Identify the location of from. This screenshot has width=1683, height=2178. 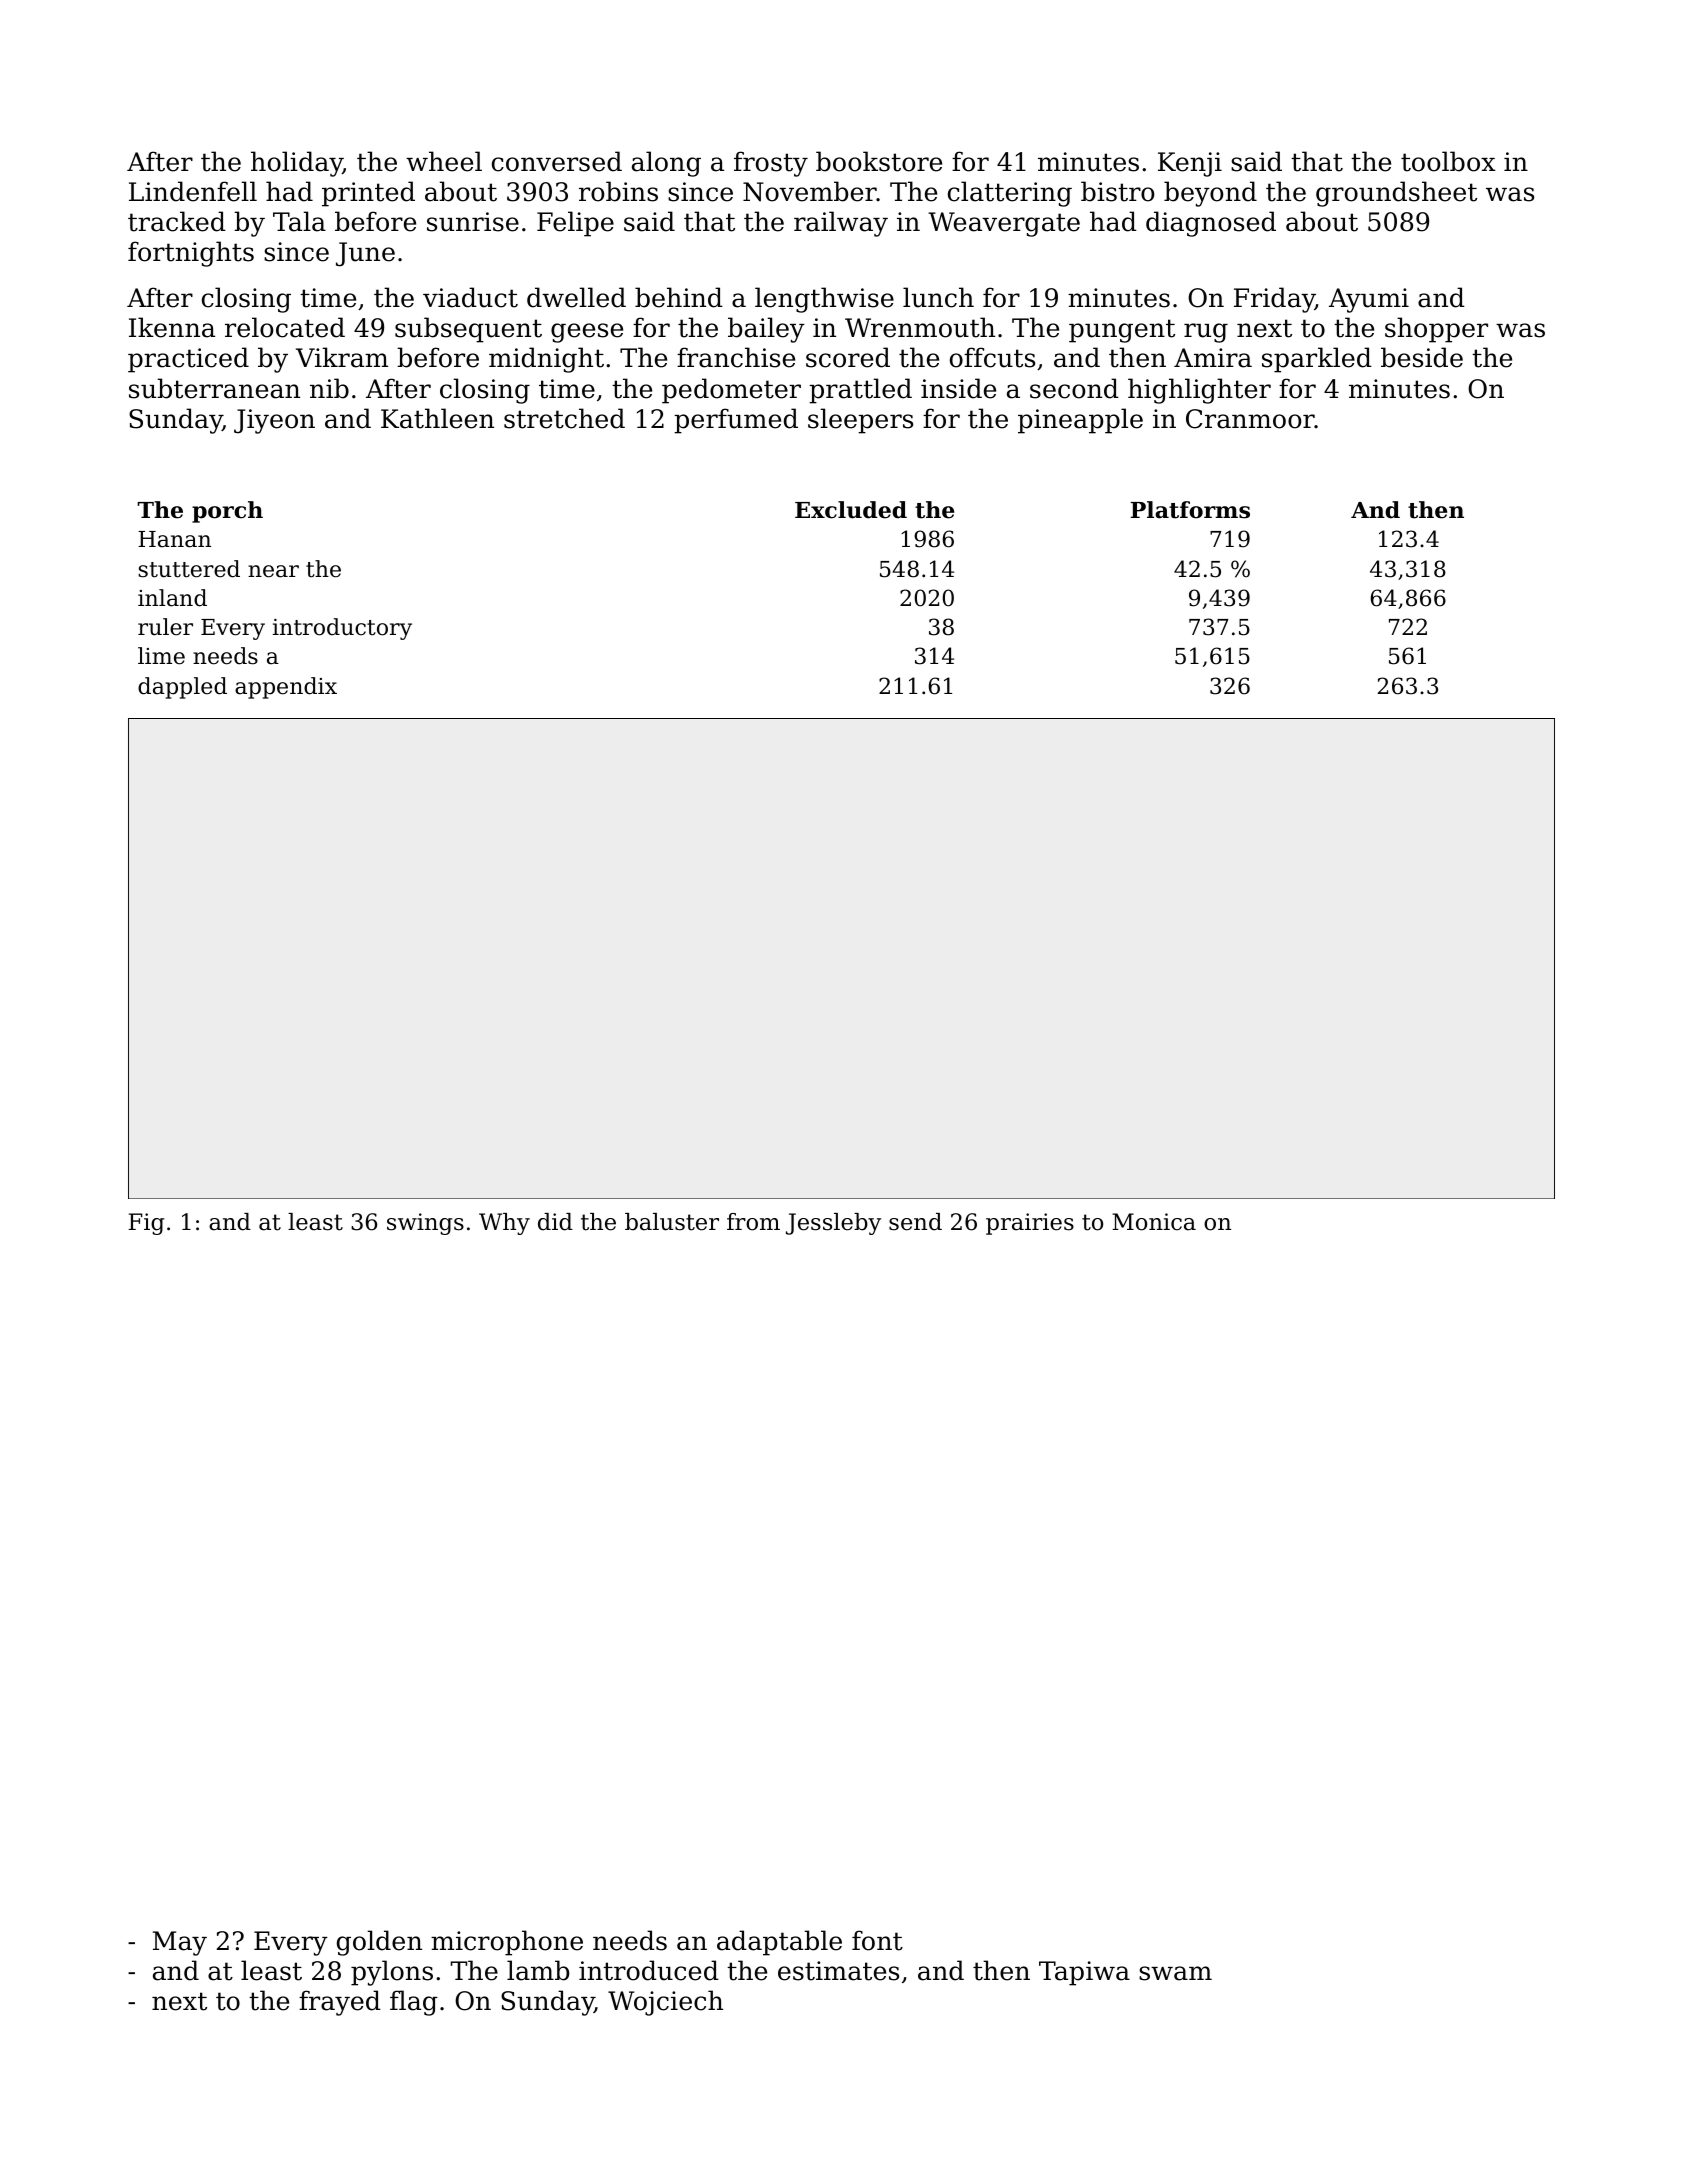
(753, 1222).
